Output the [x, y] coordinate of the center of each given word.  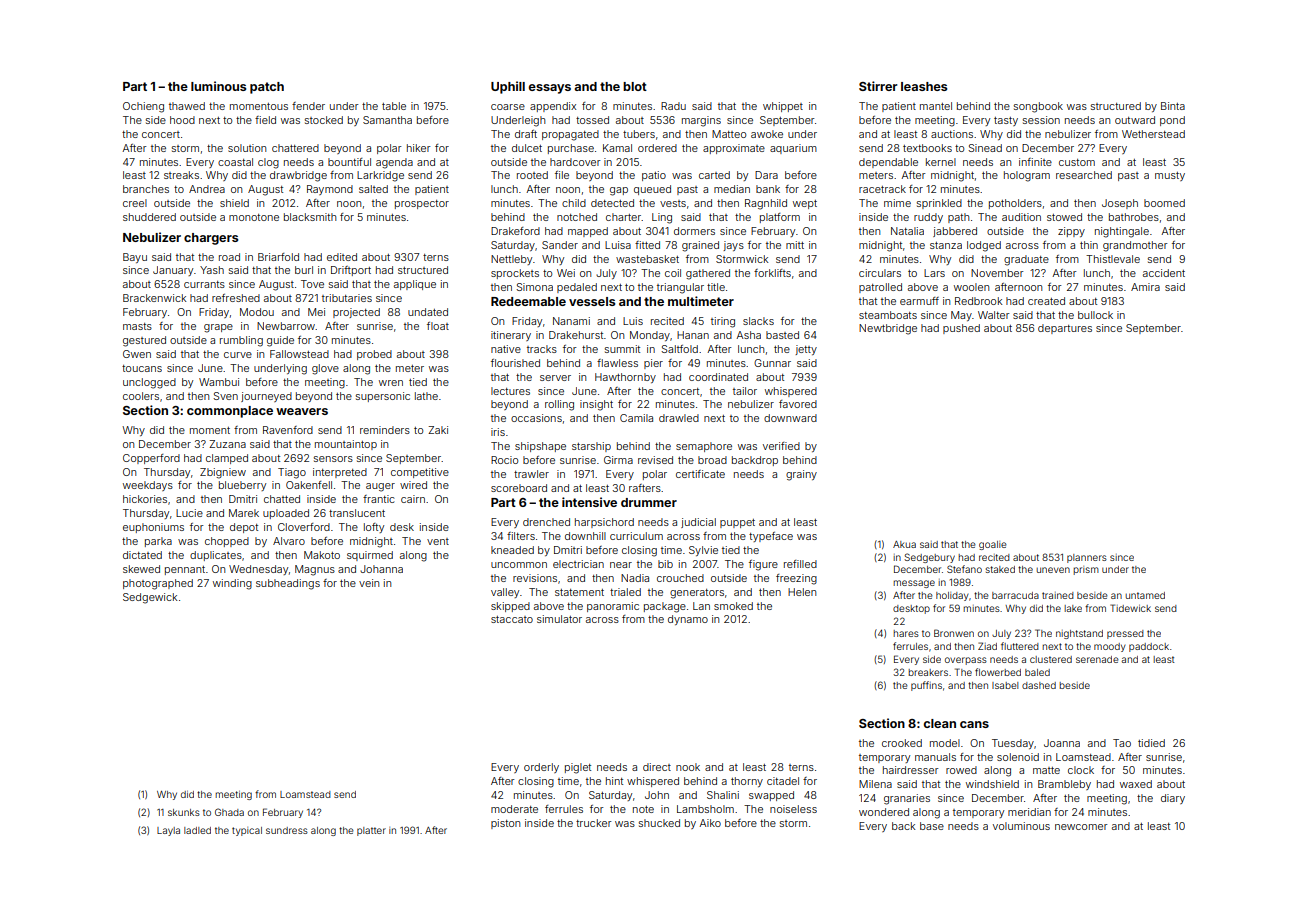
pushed [961, 329]
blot [635, 86]
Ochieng [143, 107]
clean [940, 723]
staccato [512, 619]
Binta [1173, 106]
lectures [510, 391]
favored [798, 404]
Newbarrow [286, 326]
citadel [783, 781]
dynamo [688, 620]
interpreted [340, 473]
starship [591, 447]
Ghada [229, 812]
